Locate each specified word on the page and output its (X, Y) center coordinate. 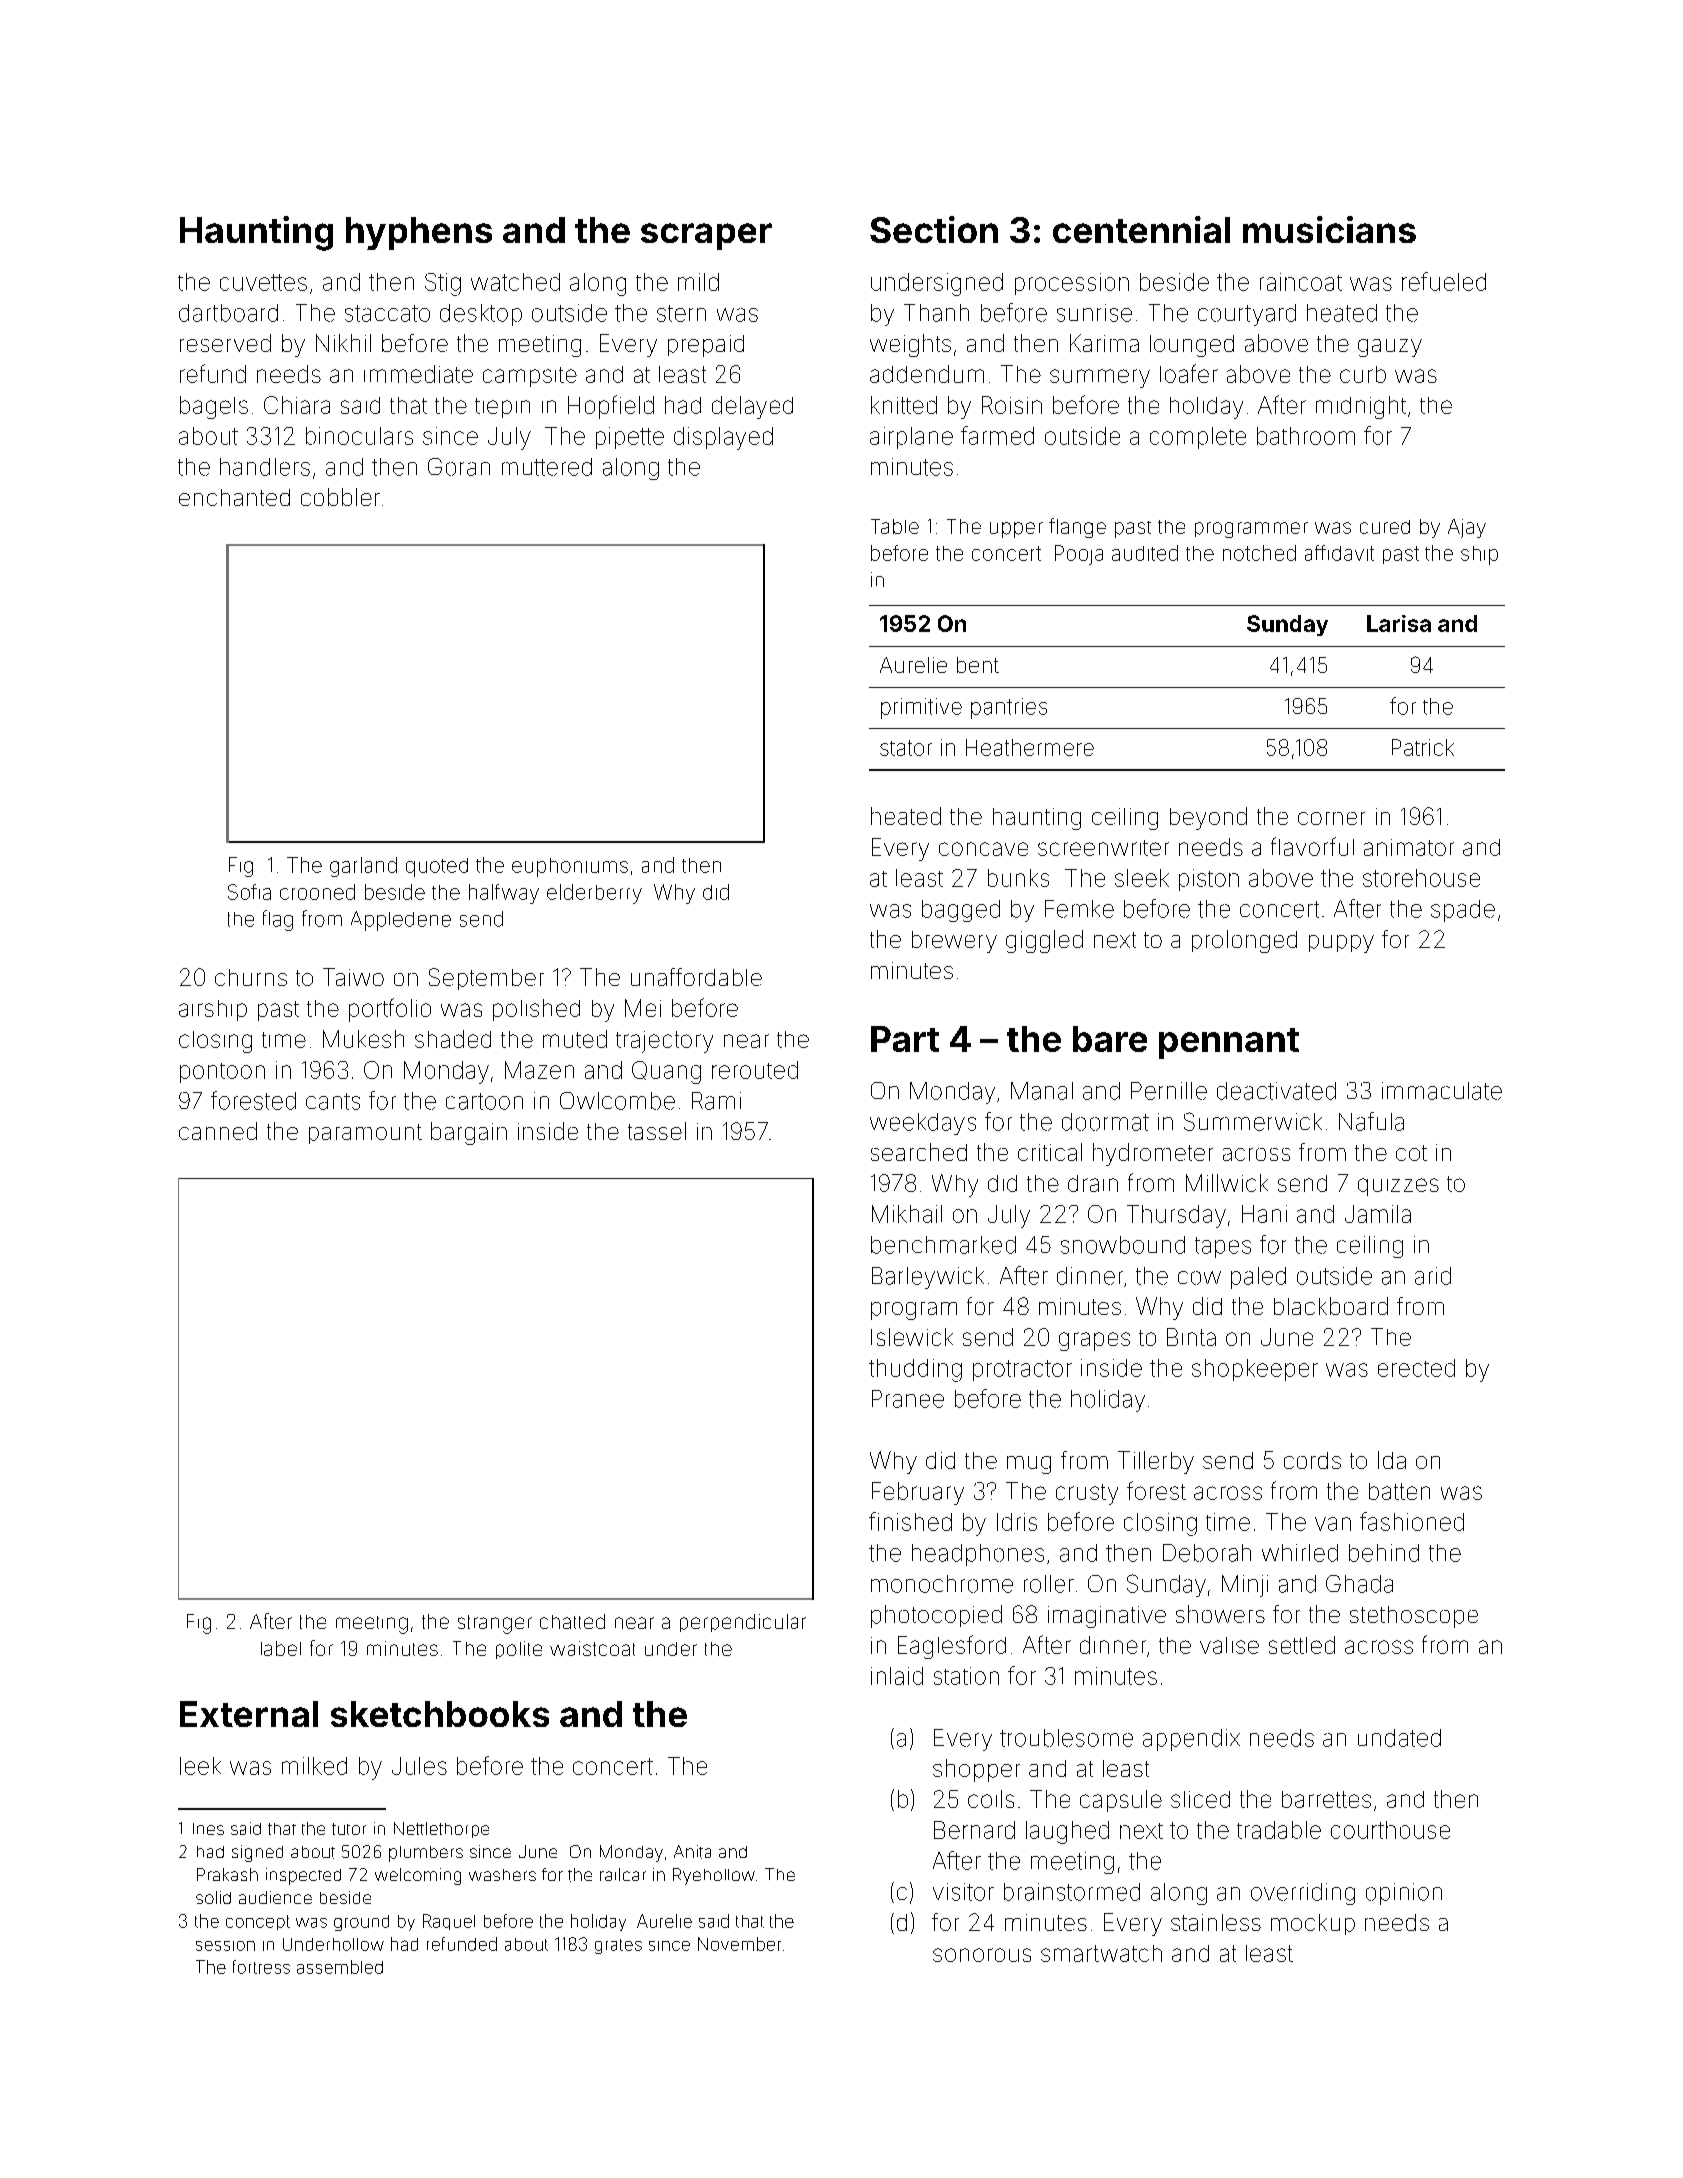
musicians (1329, 229)
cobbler (340, 497)
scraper (706, 236)
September (486, 979)
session (225, 1946)
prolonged (1244, 941)
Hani (1264, 1214)
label (281, 1648)
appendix (1191, 1740)
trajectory (664, 1042)
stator (906, 748)
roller (1049, 1584)
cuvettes (263, 282)
